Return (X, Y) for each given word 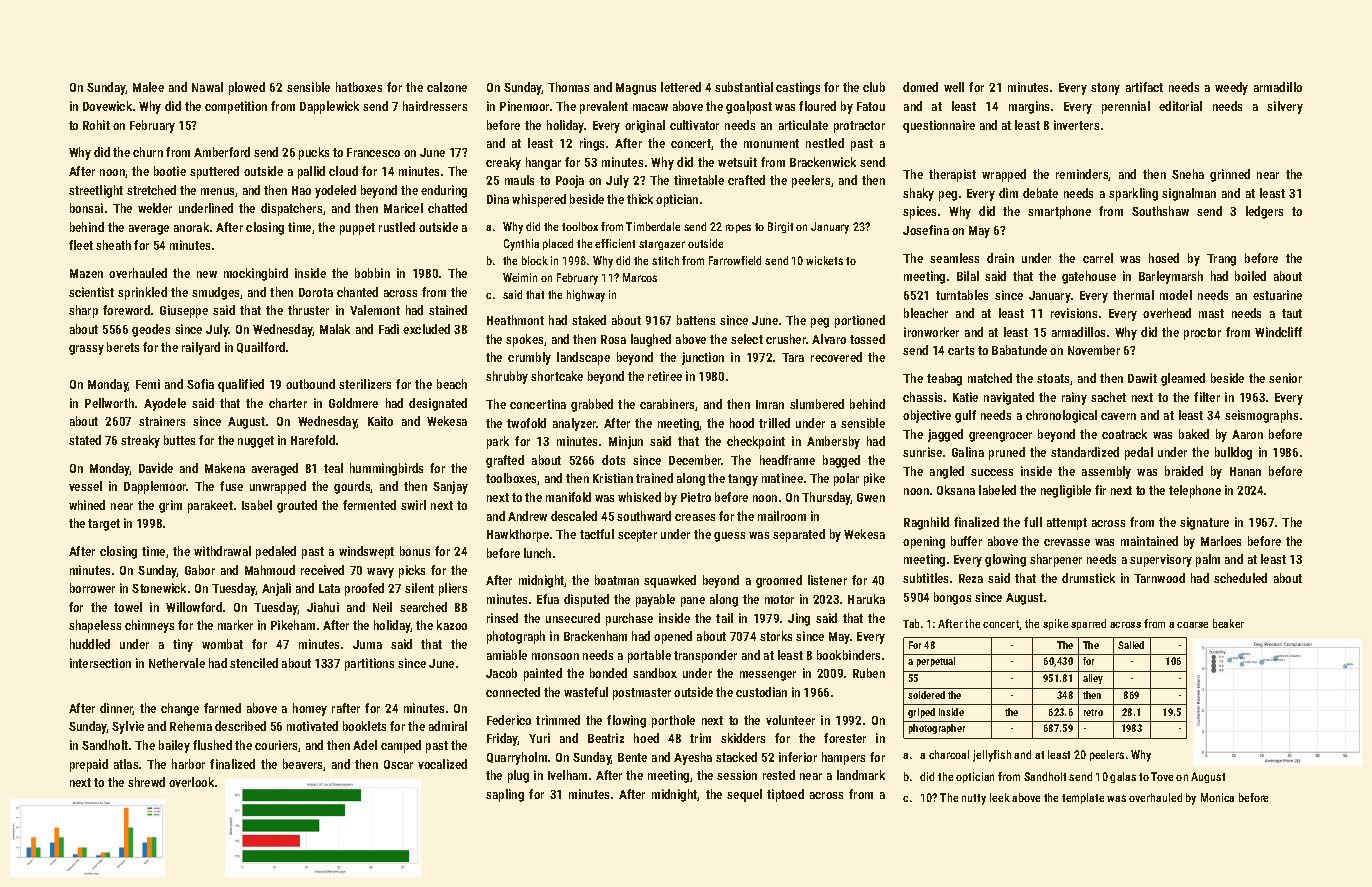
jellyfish (992, 756)
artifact (1144, 87)
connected (513, 692)
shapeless (95, 626)
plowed (247, 88)
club (874, 87)
